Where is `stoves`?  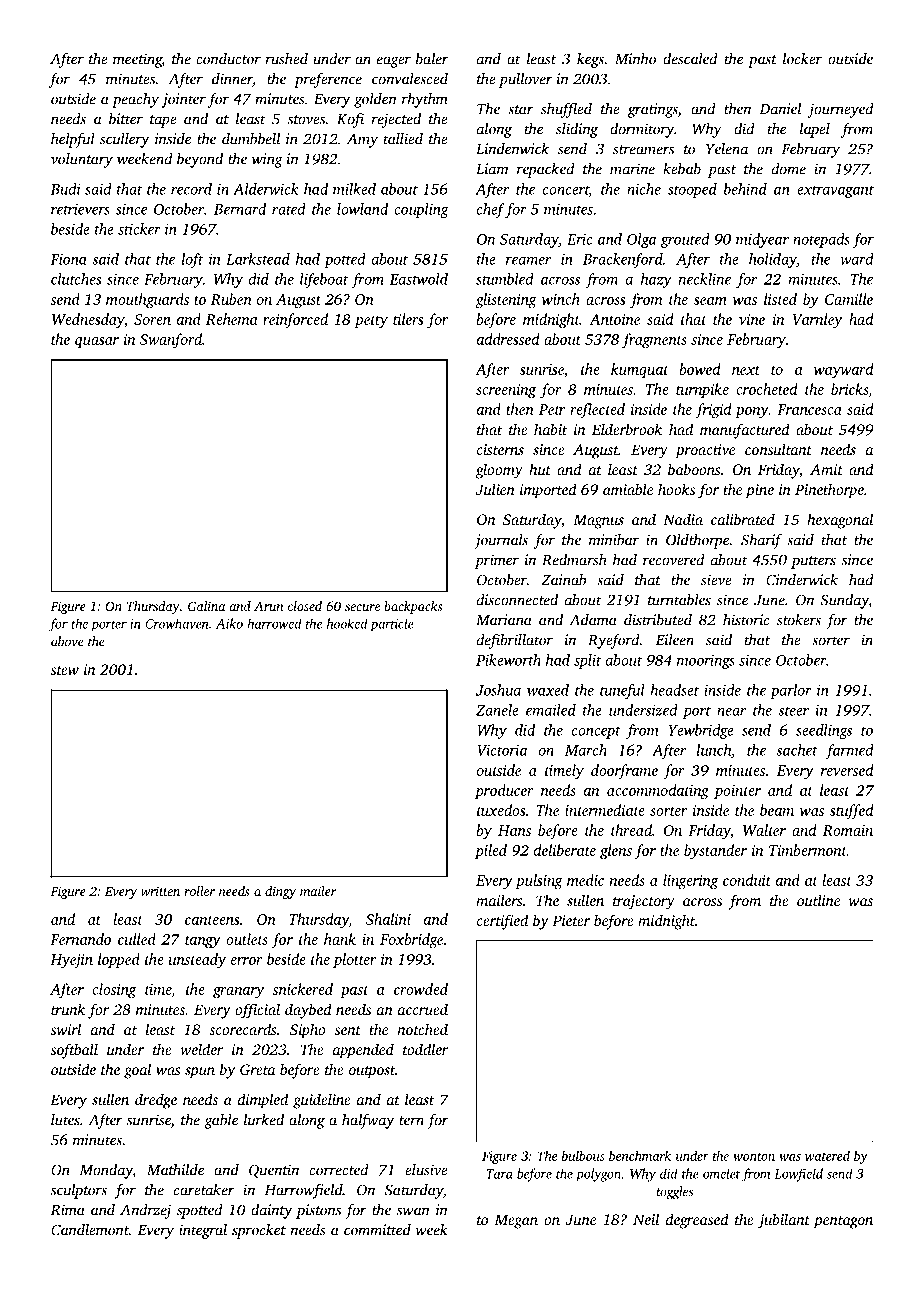 stoves is located at coordinates (306, 120).
